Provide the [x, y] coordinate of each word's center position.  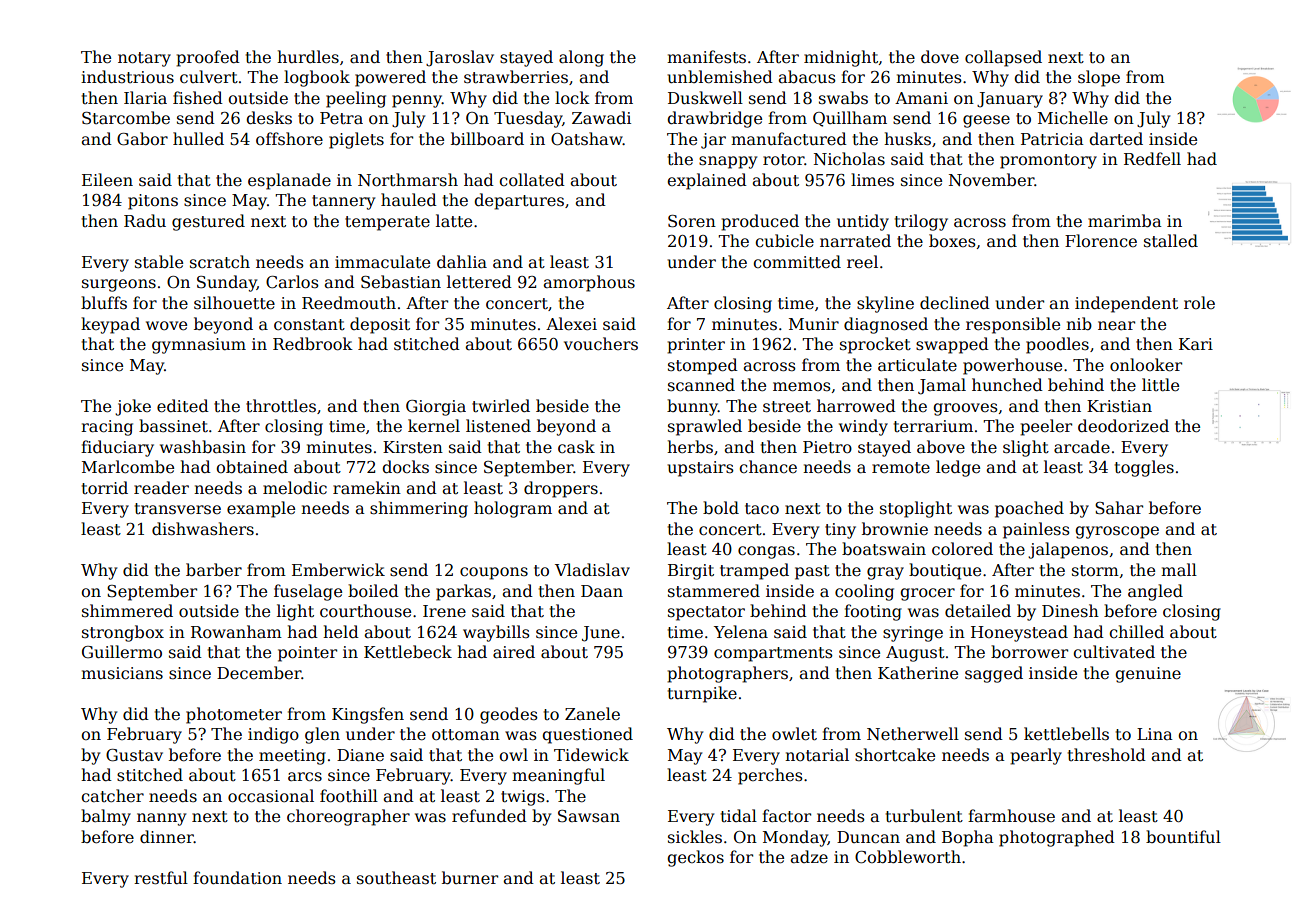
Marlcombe [128, 467]
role [1199, 302]
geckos [695, 858]
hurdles [308, 57]
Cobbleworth [908, 857]
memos [802, 387]
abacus [807, 76]
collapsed [1003, 58]
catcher [112, 795]
